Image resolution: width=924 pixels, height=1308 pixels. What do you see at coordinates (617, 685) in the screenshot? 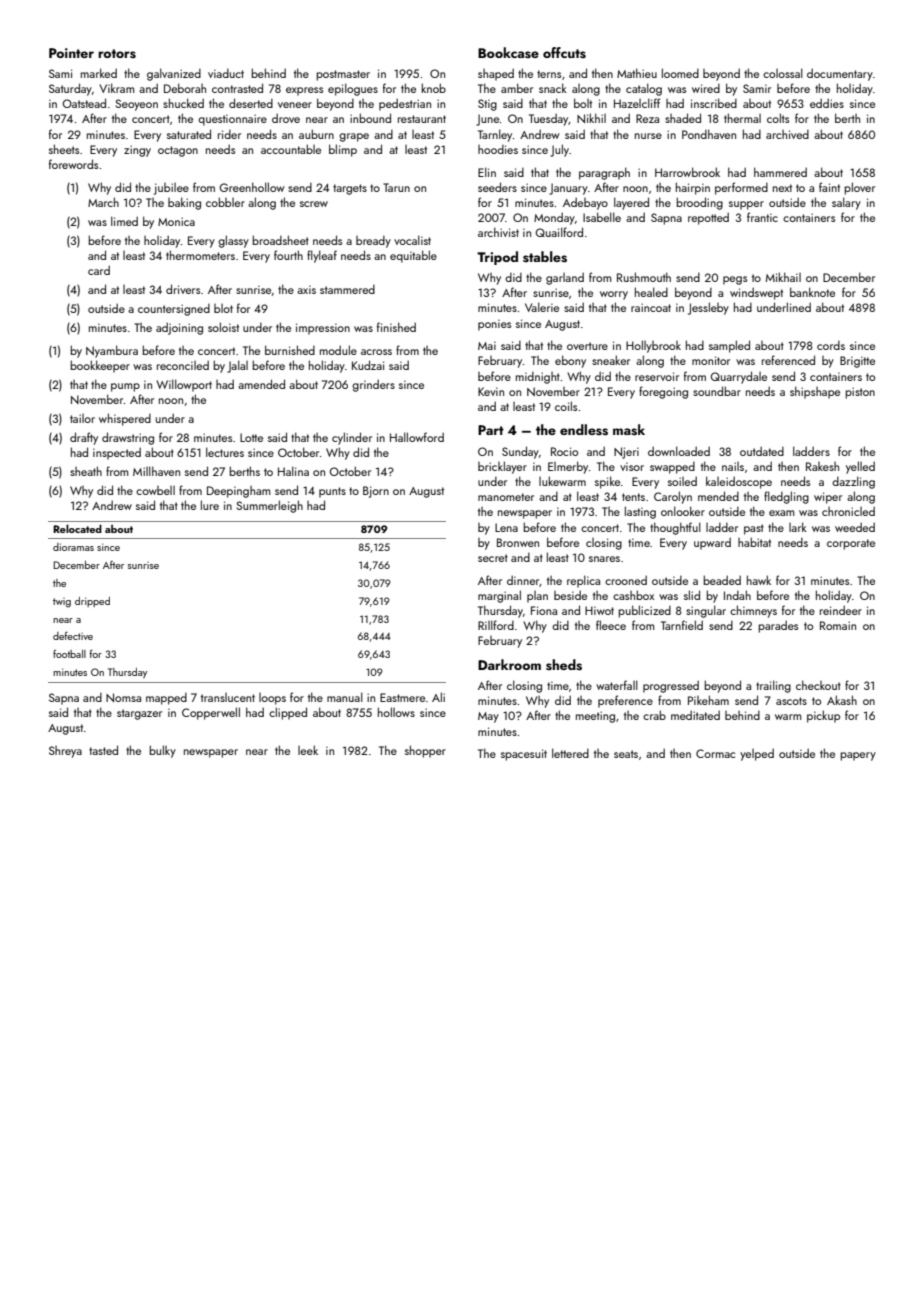
I see `waterfall` at bounding box center [617, 685].
